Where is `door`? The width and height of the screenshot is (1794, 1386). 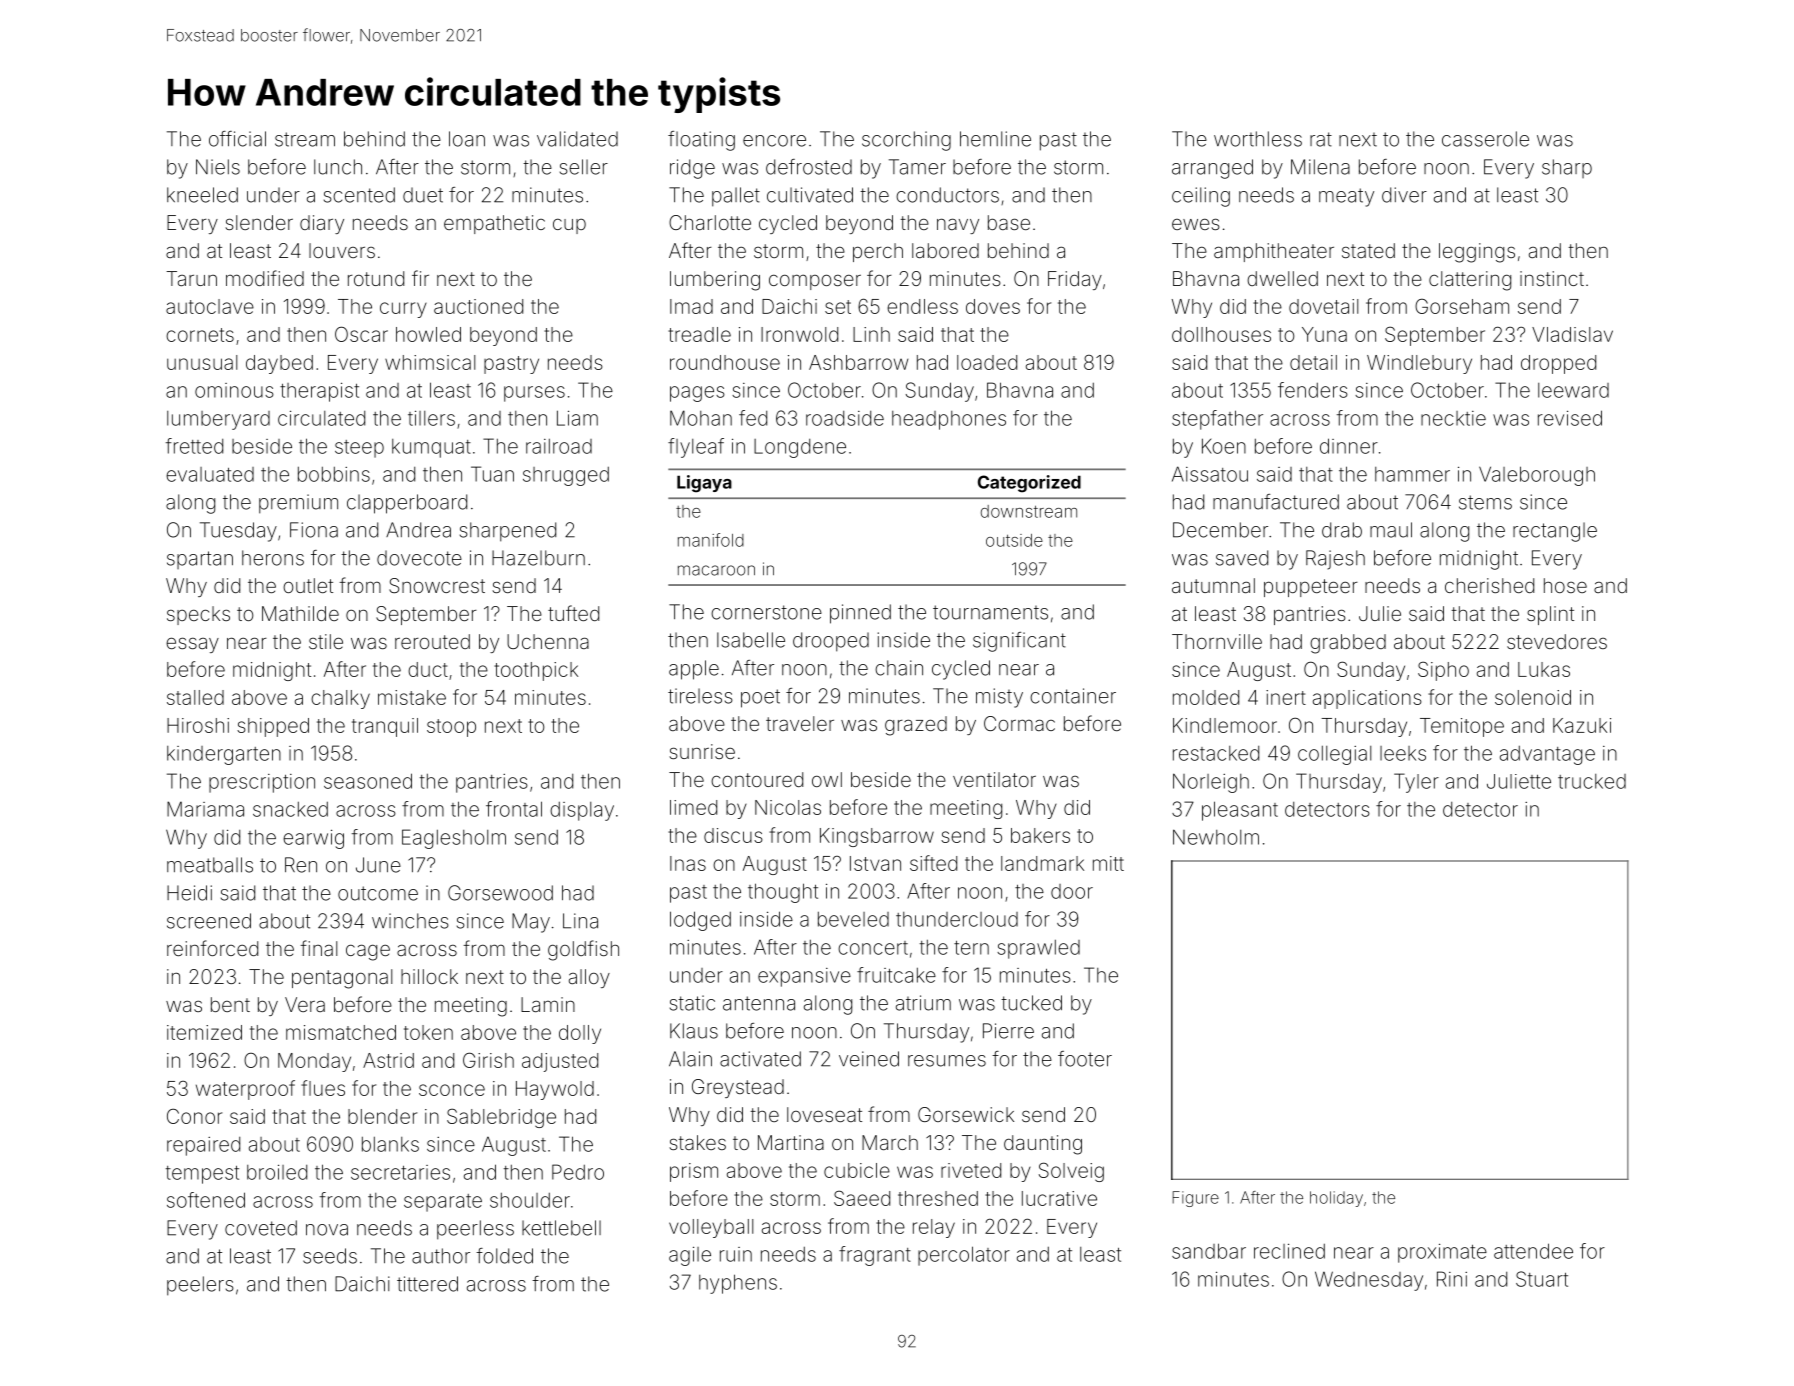 door is located at coordinates (1072, 891).
